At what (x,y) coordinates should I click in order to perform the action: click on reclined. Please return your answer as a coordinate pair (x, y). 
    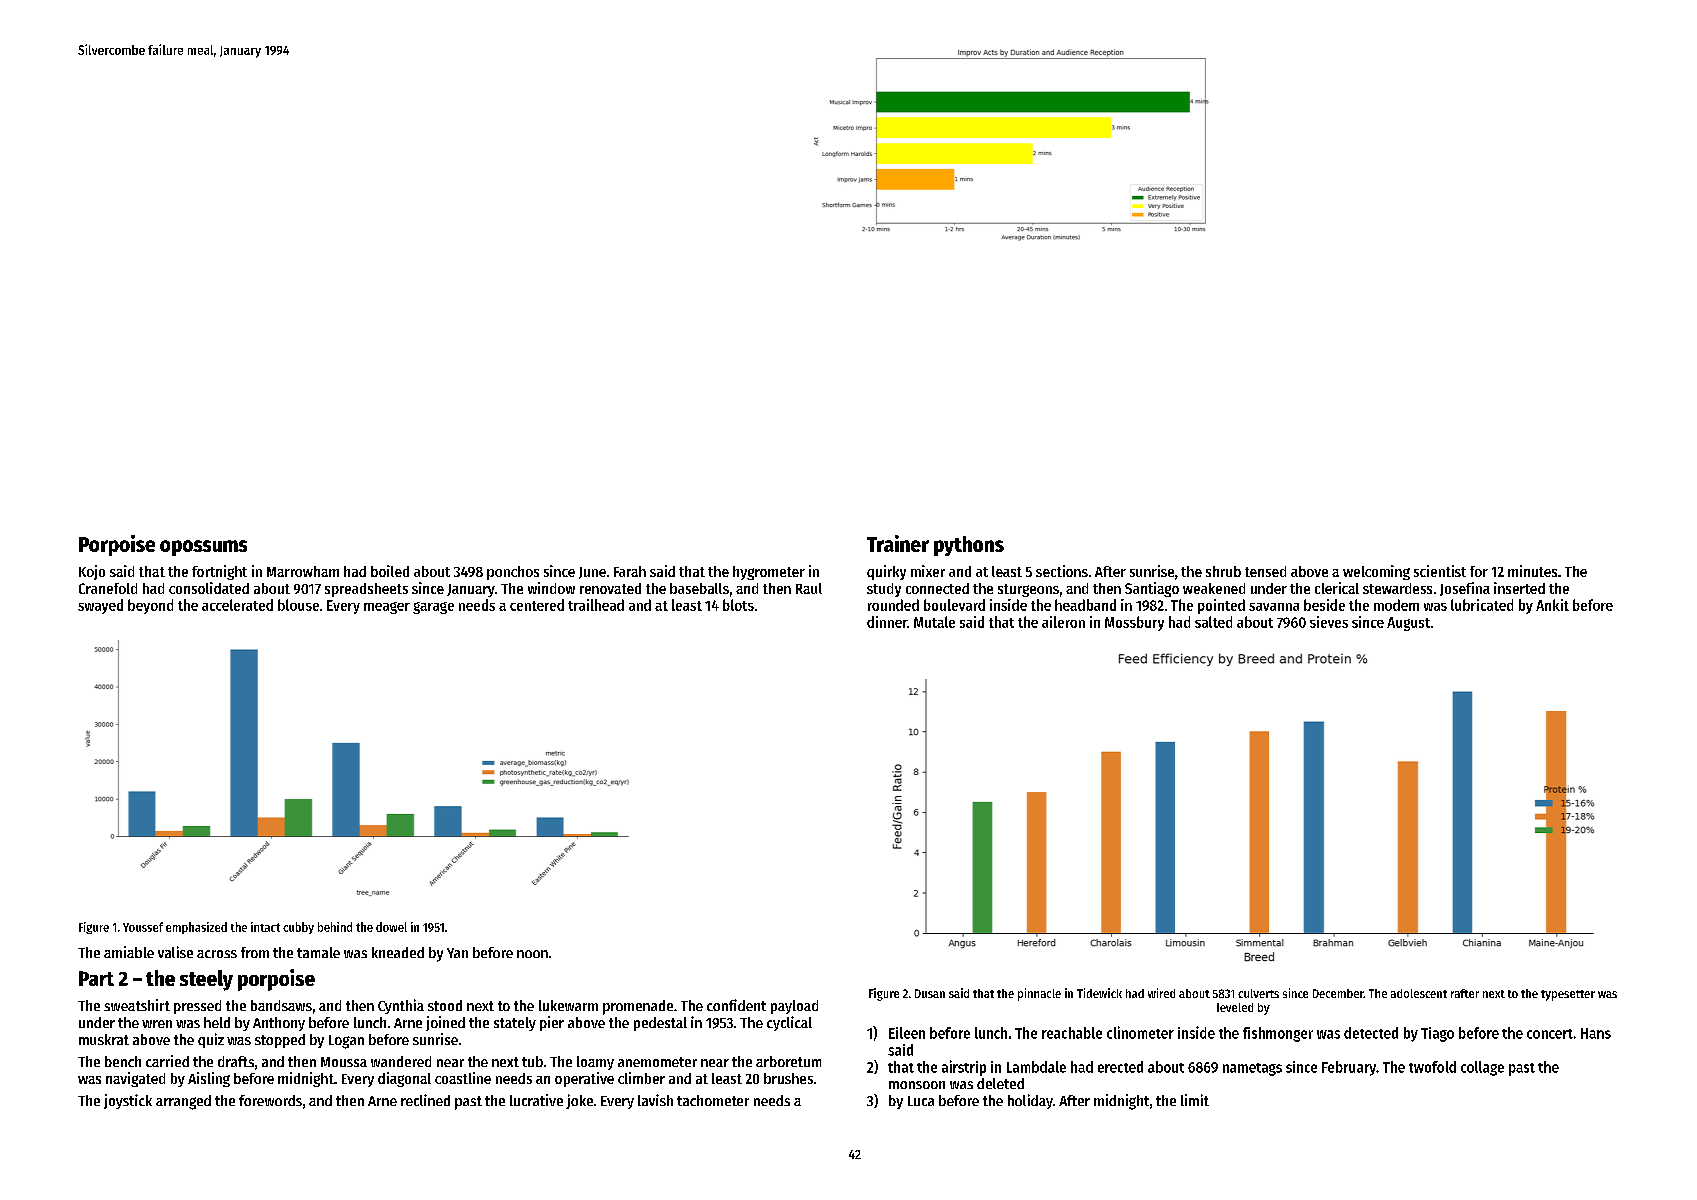
    Looking at the image, I should click on (425, 1100).
